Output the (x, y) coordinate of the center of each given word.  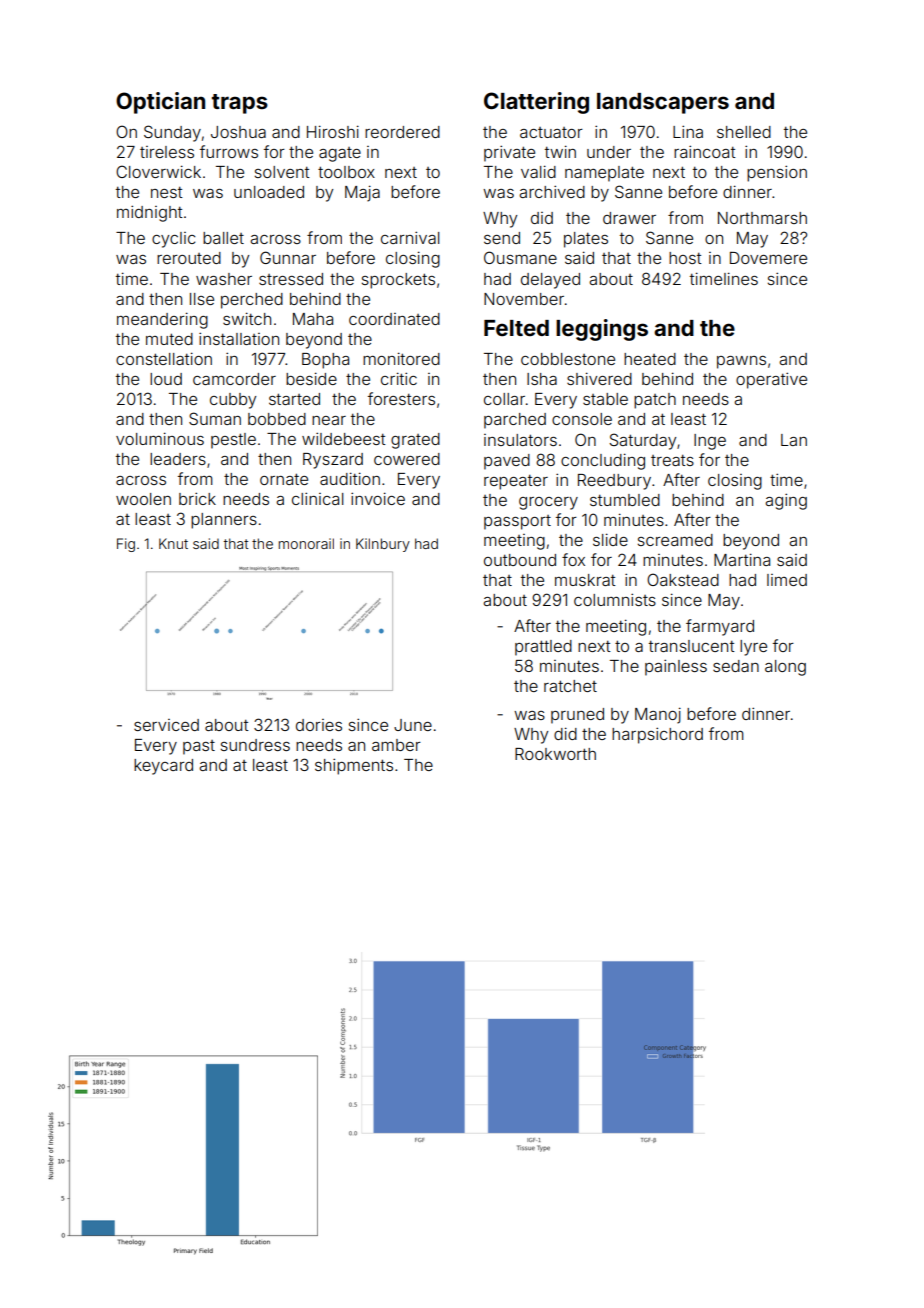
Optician (160, 103)
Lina (688, 131)
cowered (407, 459)
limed (787, 580)
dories (319, 725)
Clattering (536, 103)
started (294, 399)
